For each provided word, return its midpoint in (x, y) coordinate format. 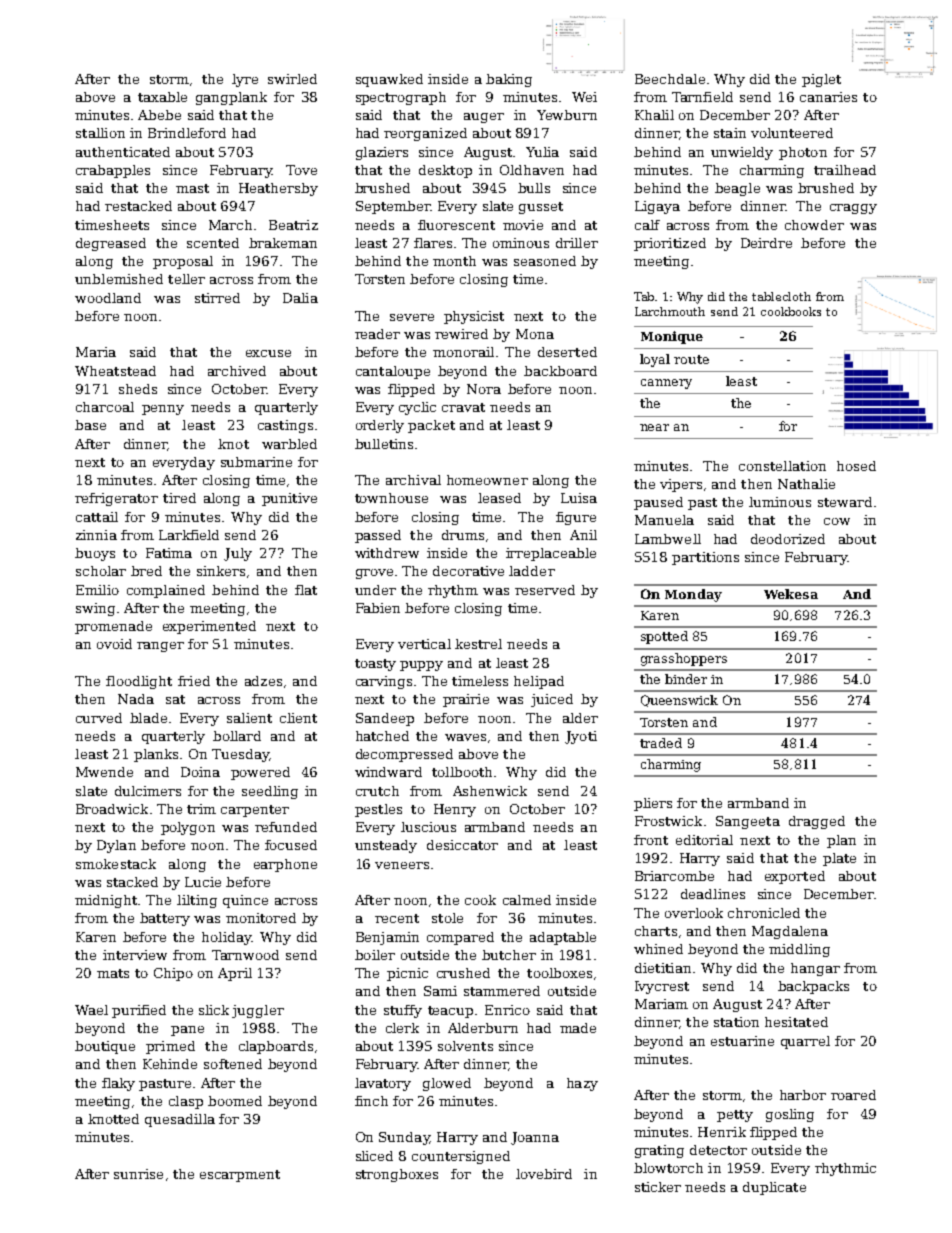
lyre (245, 80)
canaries (828, 97)
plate (839, 859)
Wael (91, 1010)
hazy (582, 1084)
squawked (389, 80)
